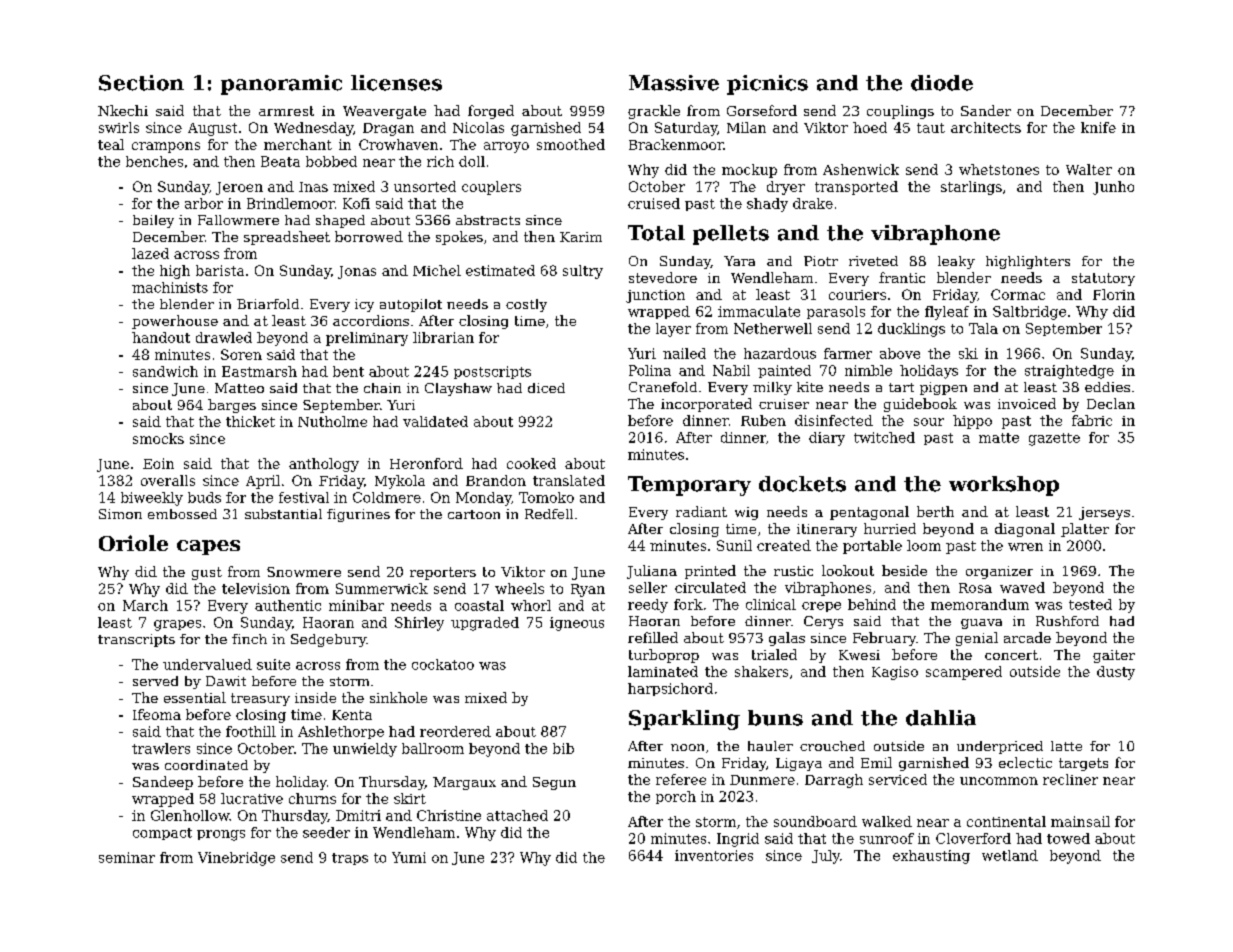 This document has width=1233, height=952. What do you see at coordinates (161, 748) in the document?
I see `trawlers` at bounding box center [161, 748].
